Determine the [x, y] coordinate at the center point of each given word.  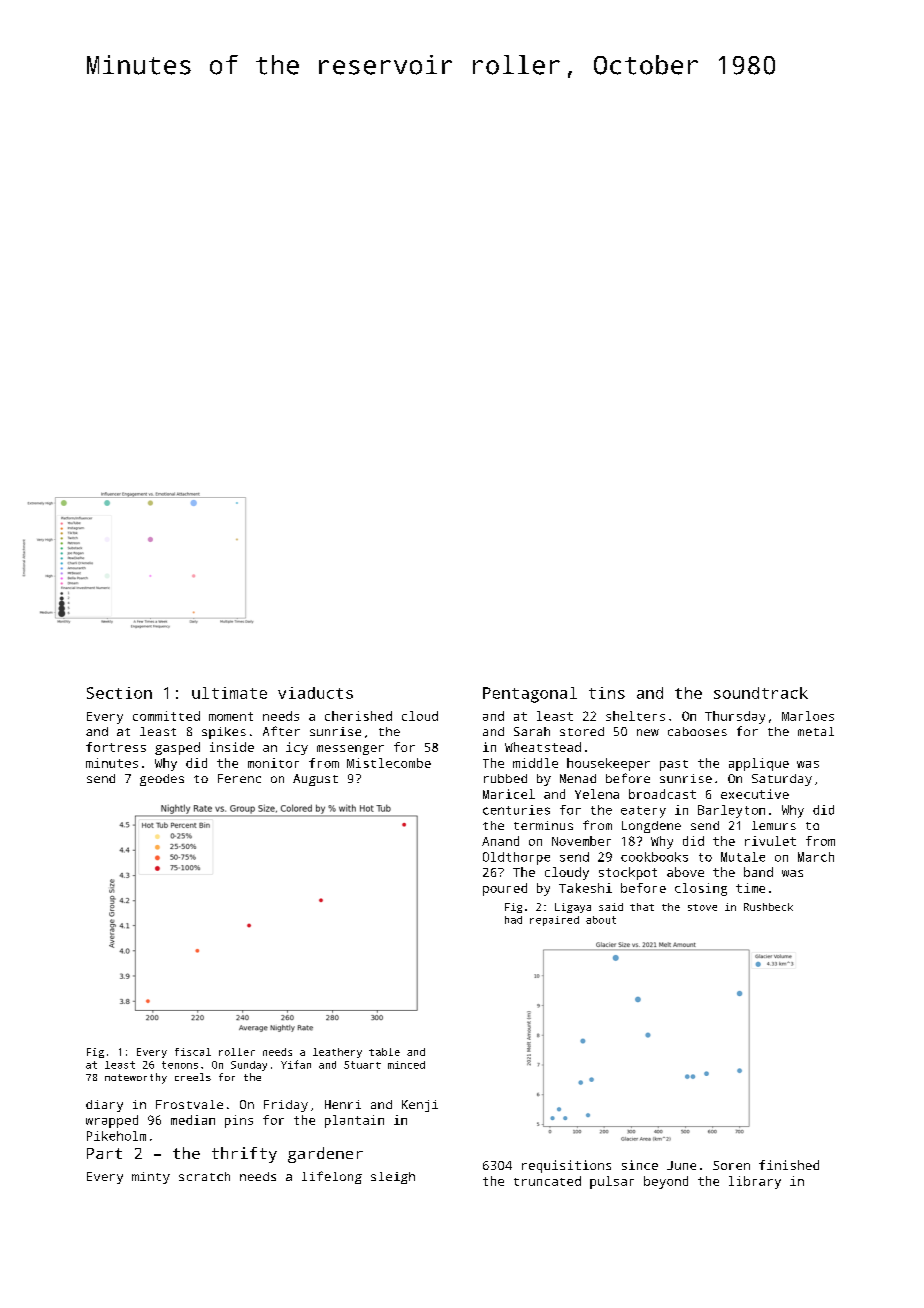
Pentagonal [530, 695]
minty [151, 1178]
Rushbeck [768, 907]
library [755, 1182]
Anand [500, 841]
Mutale [743, 857]
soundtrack [761, 693]
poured [505, 889]
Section [119, 693]
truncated [547, 1181]
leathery [337, 1053]
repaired [554, 921]
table [384, 1052]
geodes [162, 780]
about [601, 920]
